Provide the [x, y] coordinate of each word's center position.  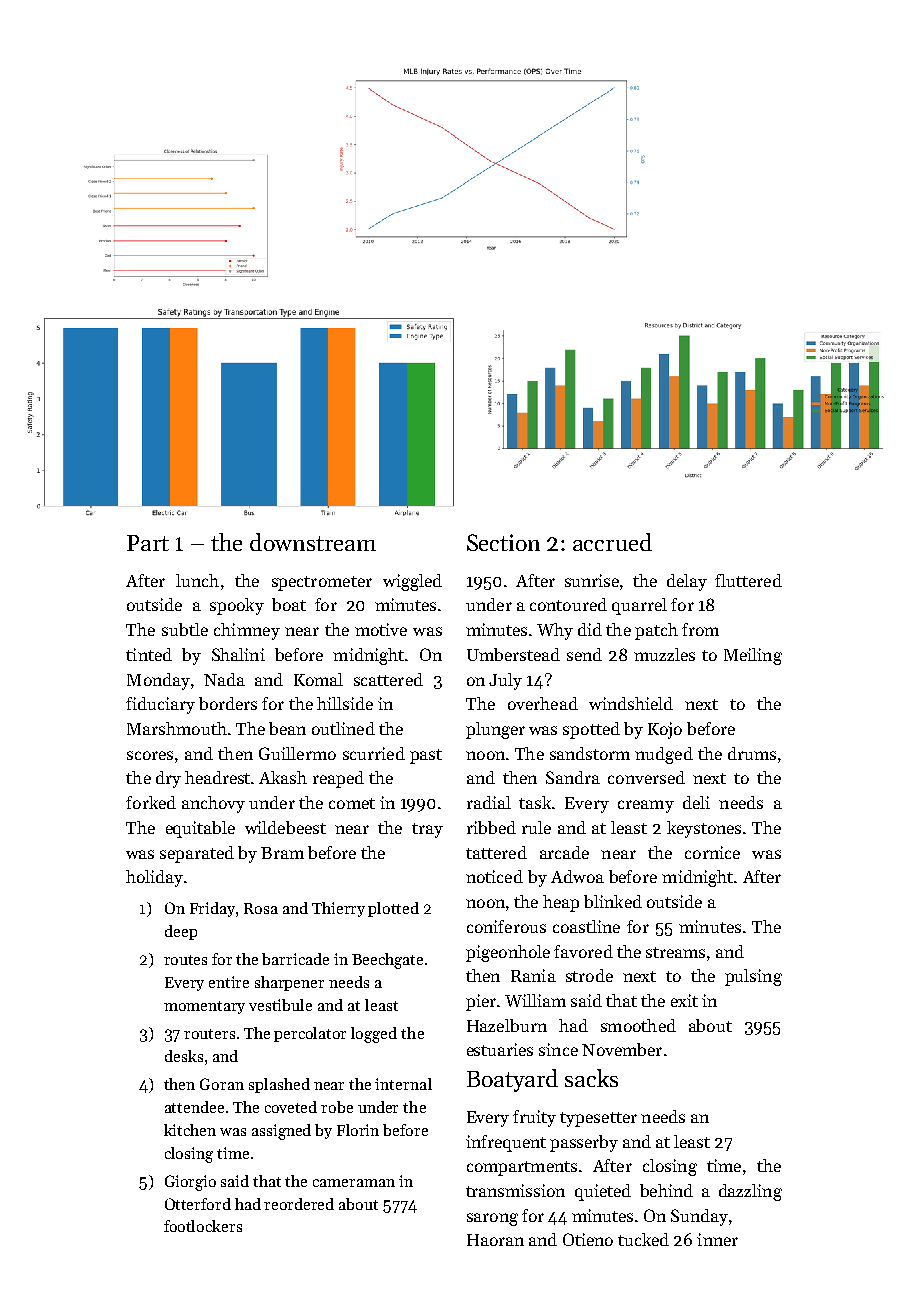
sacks [591, 1078]
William [535, 1000]
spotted [591, 730]
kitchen [190, 1130]
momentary [204, 1007]
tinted [149, 654]
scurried [374, 753]
